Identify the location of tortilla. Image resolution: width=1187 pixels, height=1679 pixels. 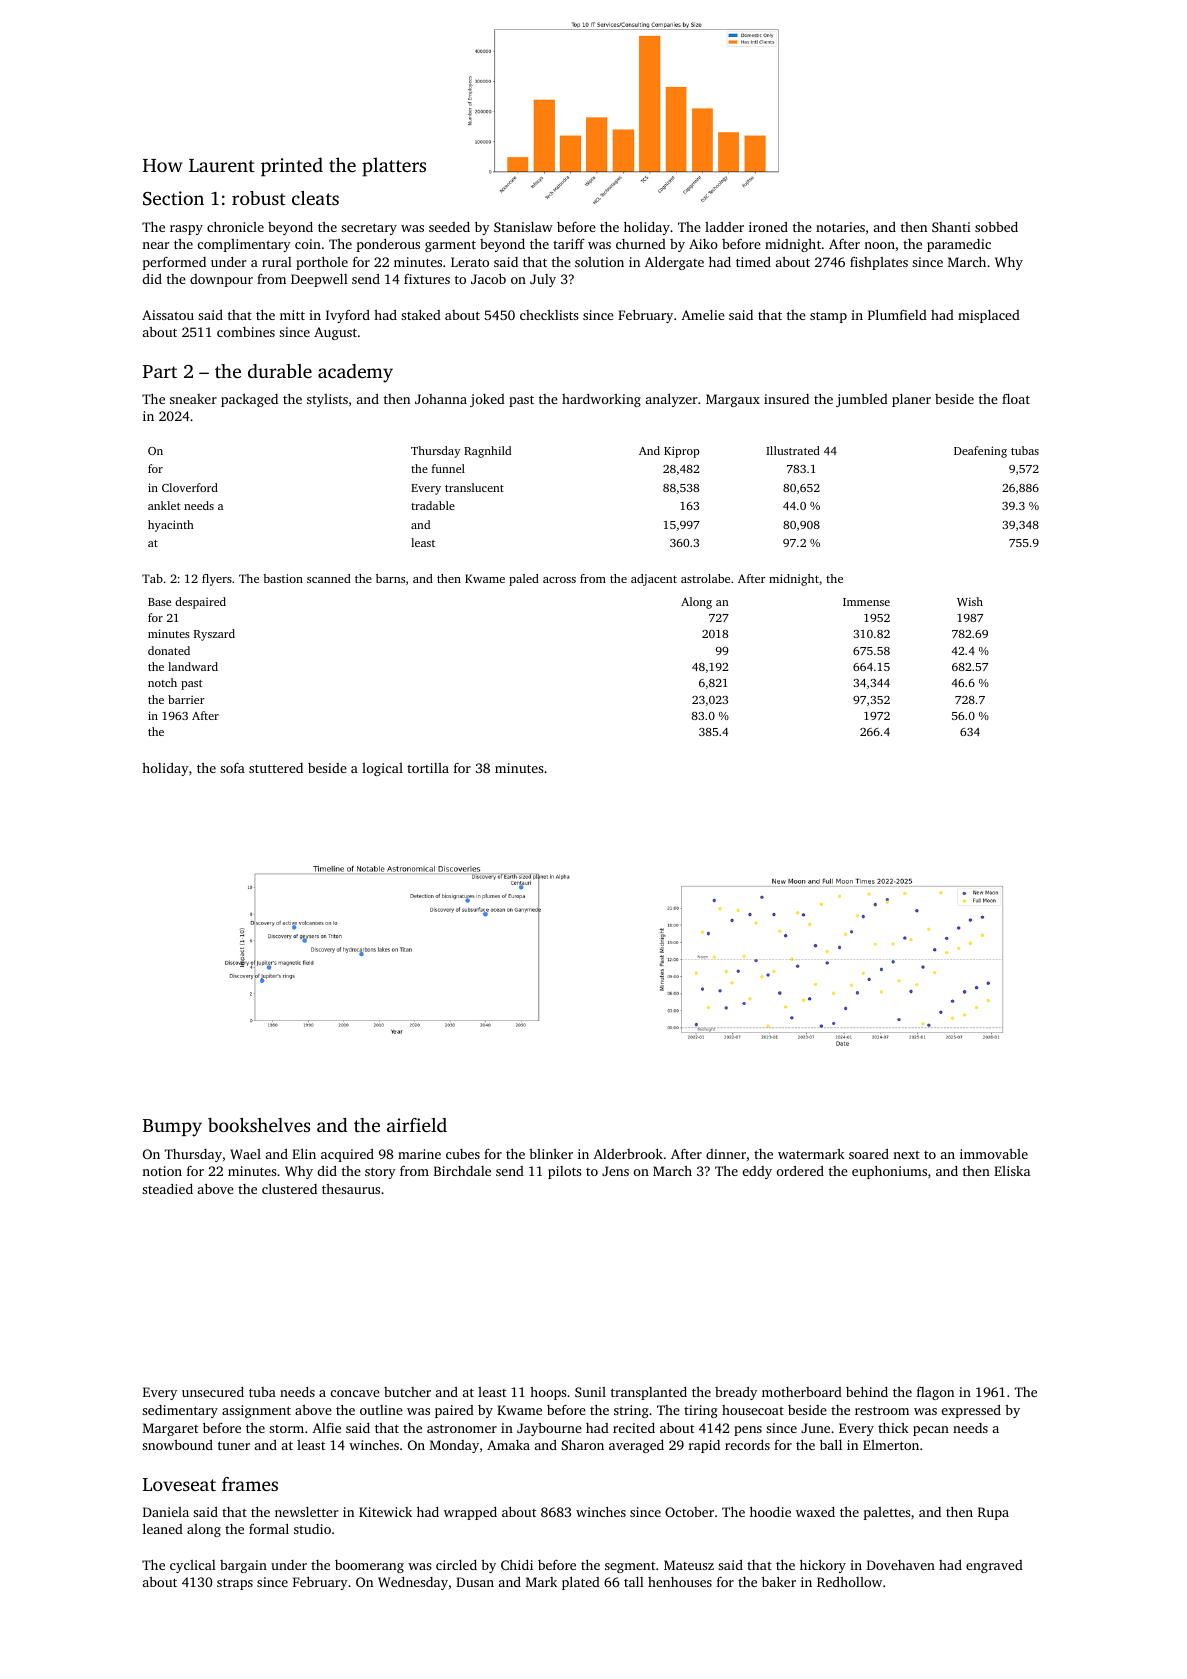
(428, 768).
